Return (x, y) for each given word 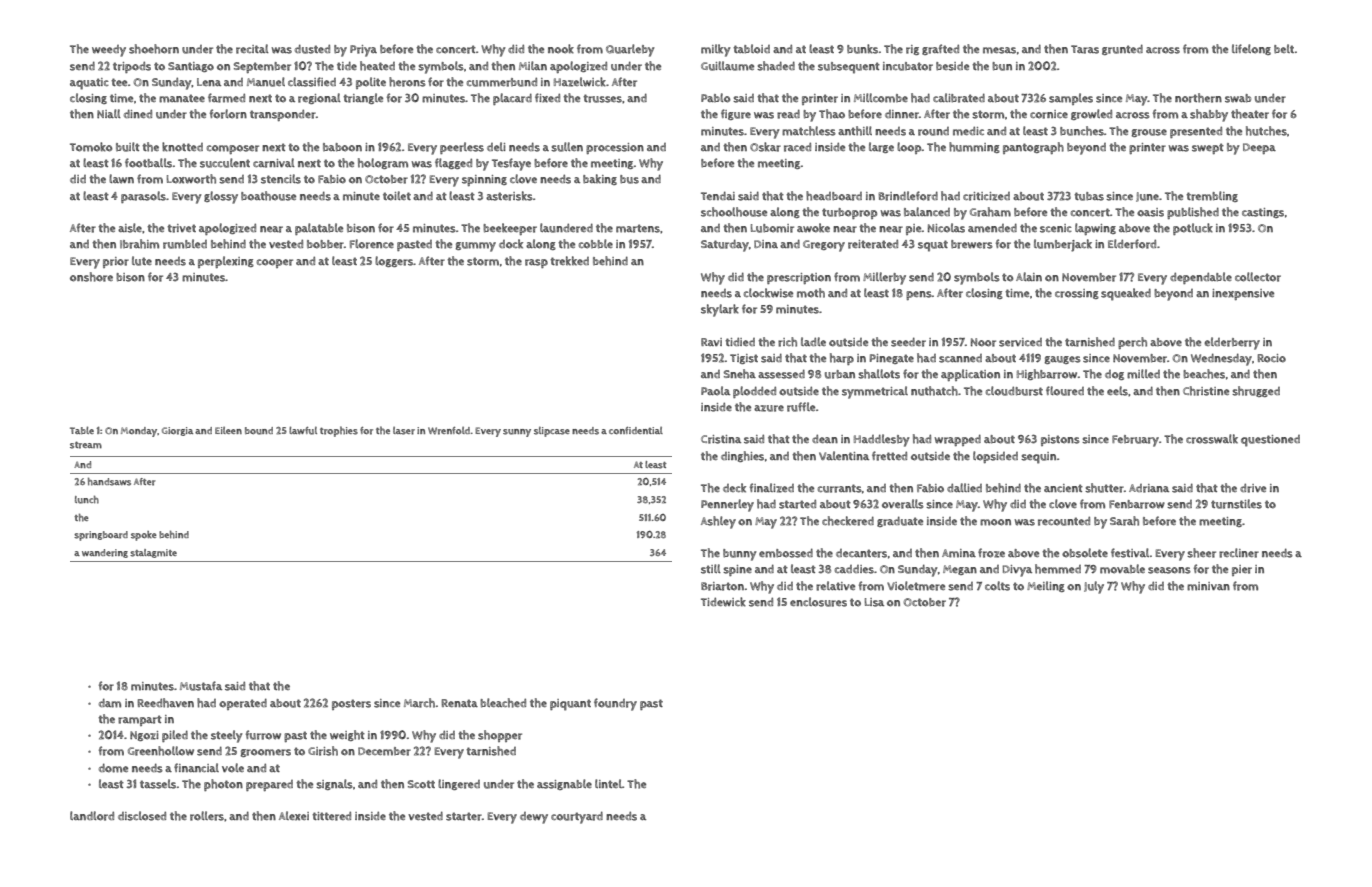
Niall (109, 114)
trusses (602, 98)
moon (995, 522)
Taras (1085, 49)
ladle (813, 341)
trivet (181, 228)
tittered (331, 816)
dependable (1201, 278)
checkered (848, 521)
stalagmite (153, 553)
